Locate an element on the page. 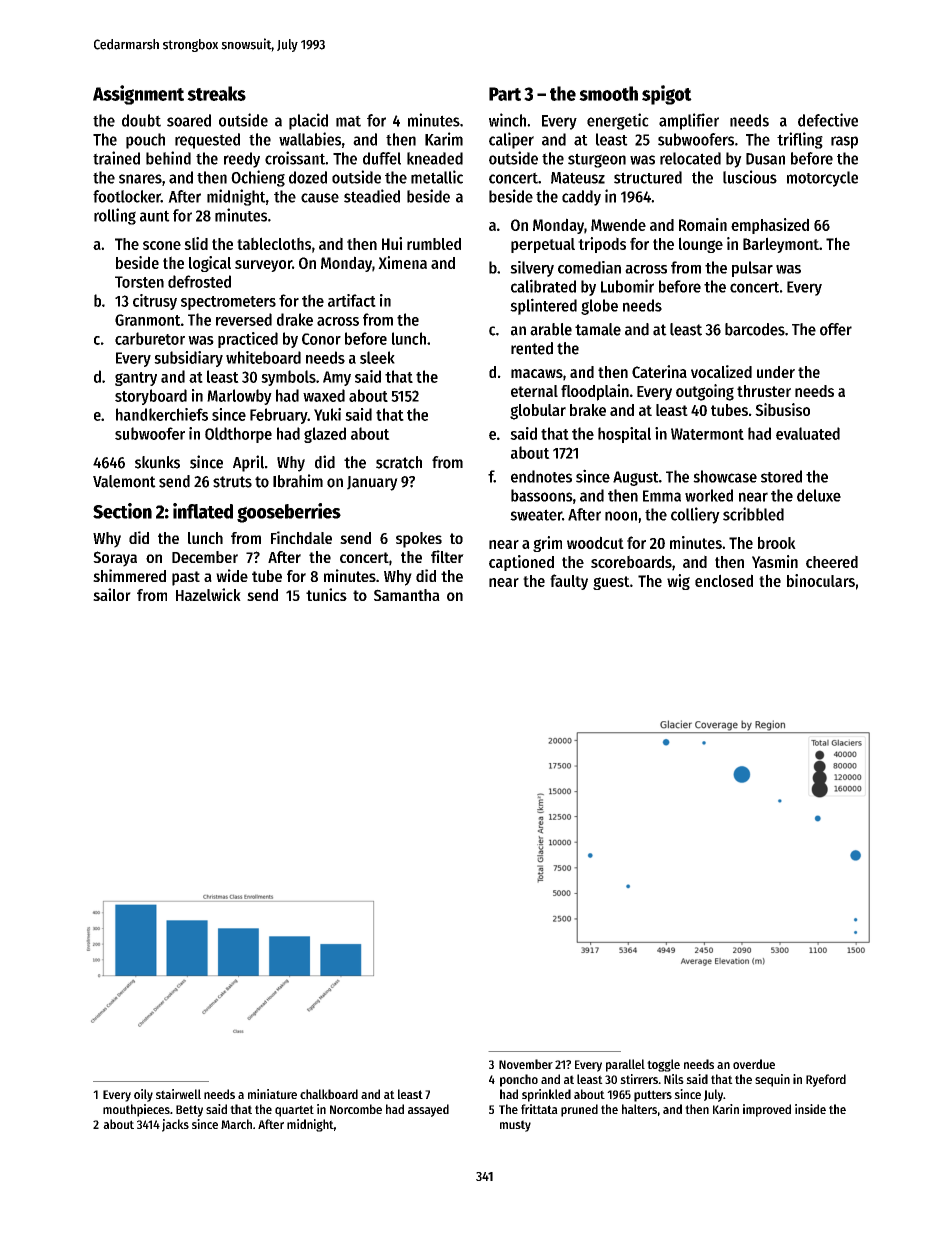  globe is located at coordinates (599, 307).
